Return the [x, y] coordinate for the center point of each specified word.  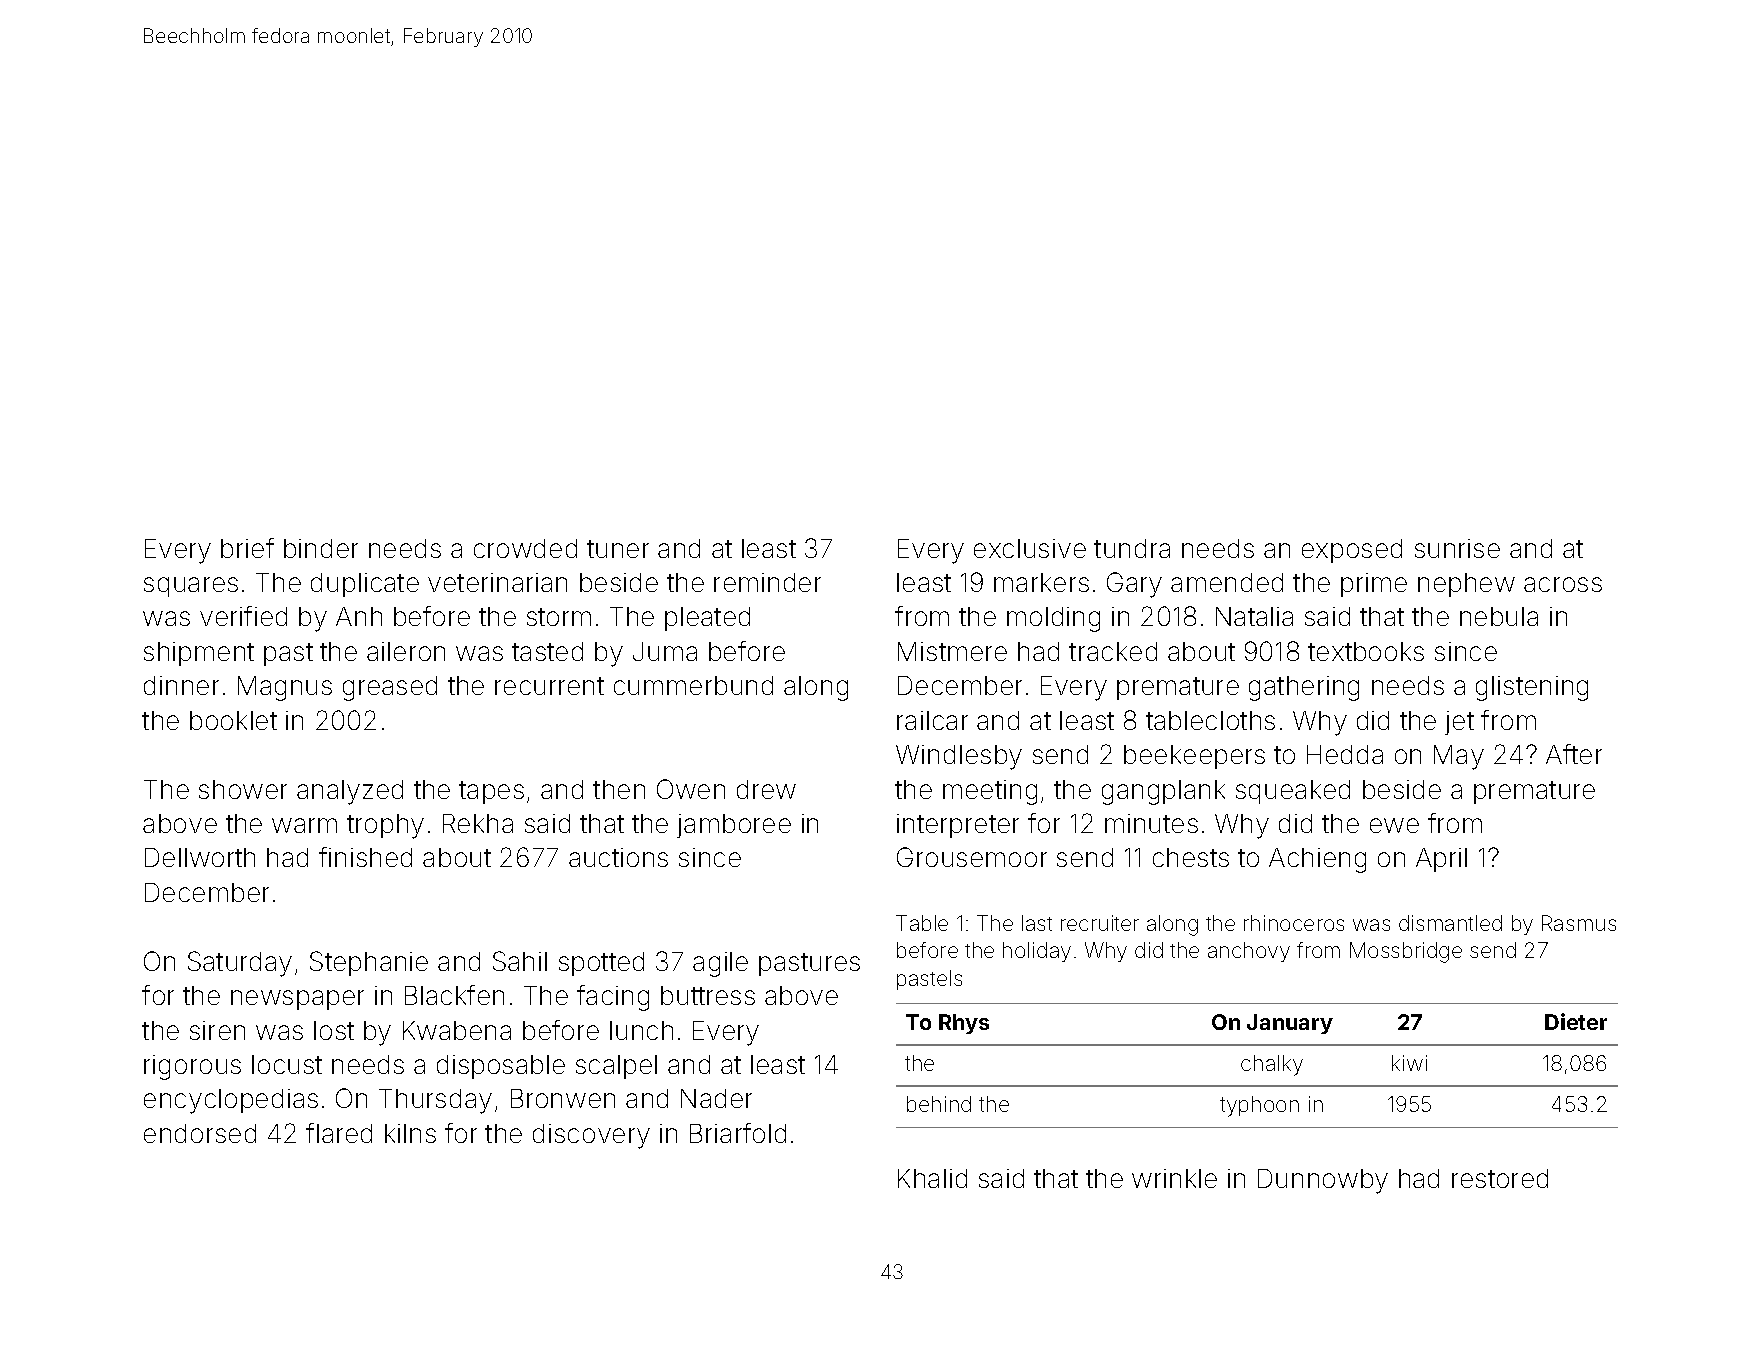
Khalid [932, 1178]
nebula [1499, 616]
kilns [410, 1133]
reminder [767, 582]
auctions [618, 857]
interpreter [958, 826]
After [1574, 754]
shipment [199, 654]
